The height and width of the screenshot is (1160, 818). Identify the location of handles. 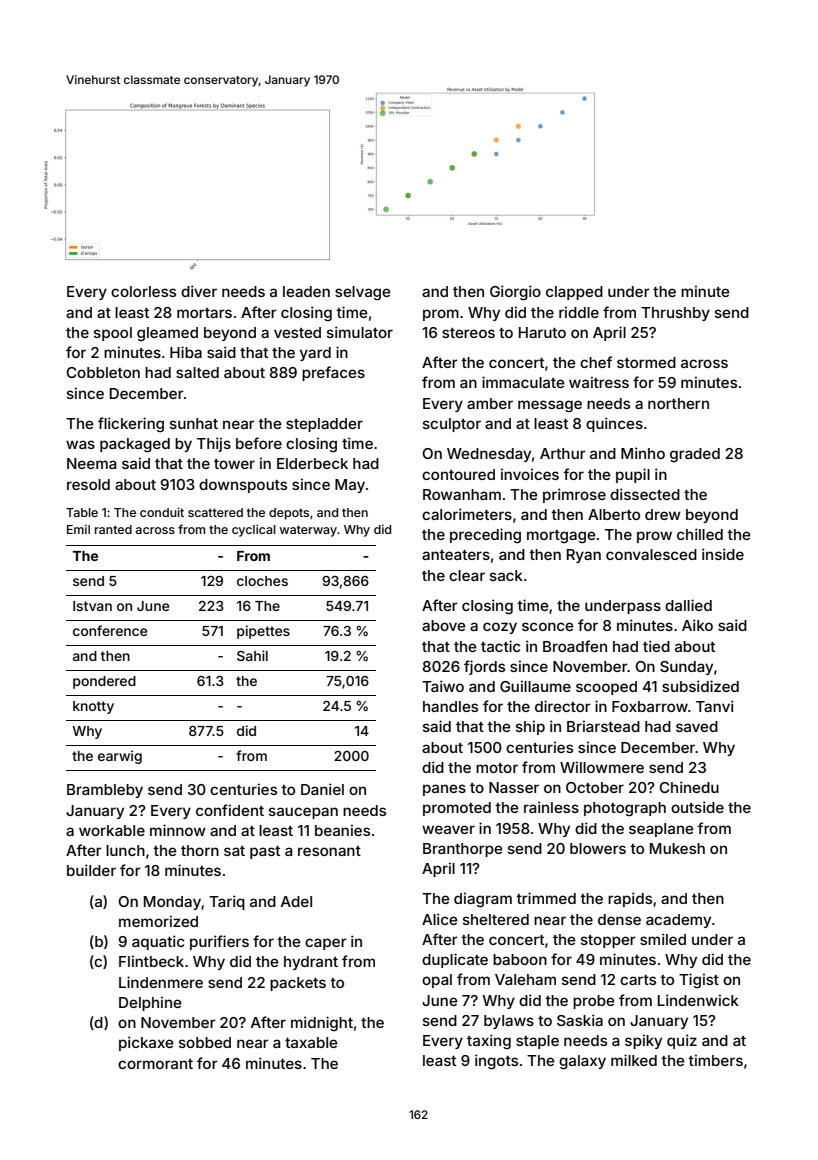
(450, 706).
